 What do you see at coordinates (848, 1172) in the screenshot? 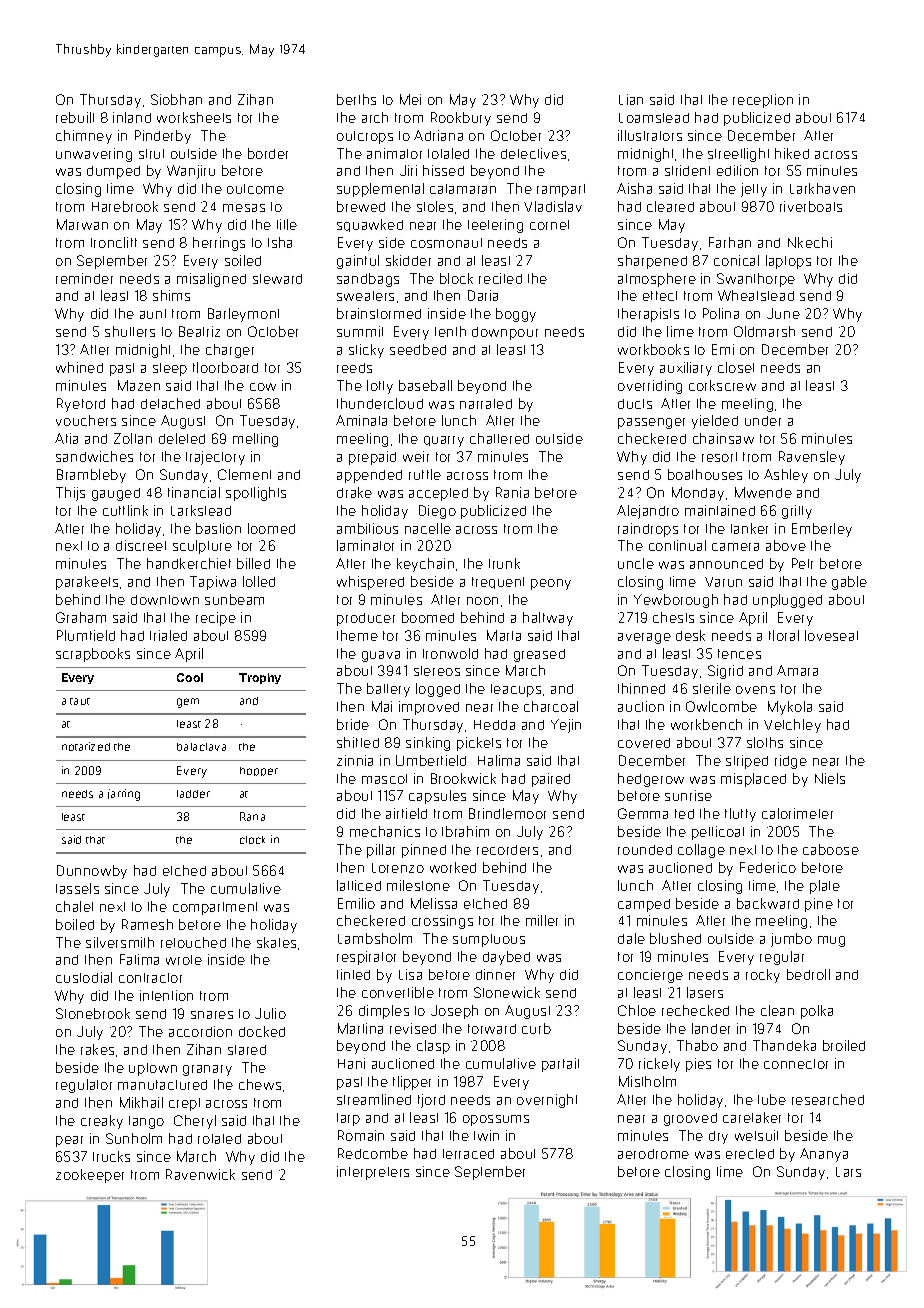
I see `Lars` at bounding box center [848, 1172].
